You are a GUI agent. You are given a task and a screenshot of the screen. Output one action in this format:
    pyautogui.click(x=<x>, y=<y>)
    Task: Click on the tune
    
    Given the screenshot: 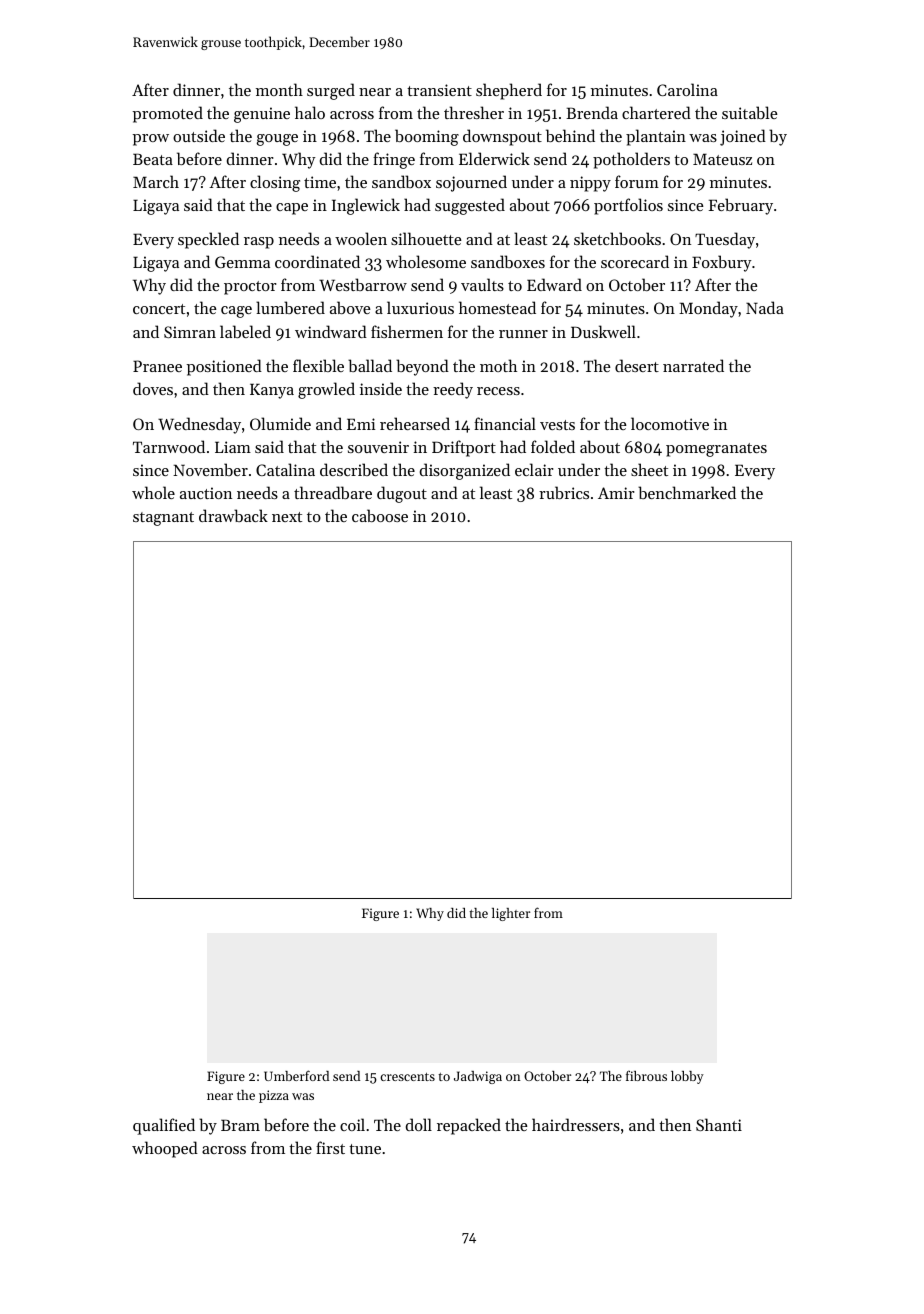 What is the action you would take?
    pyautogui.click(x=365, y=1149)
